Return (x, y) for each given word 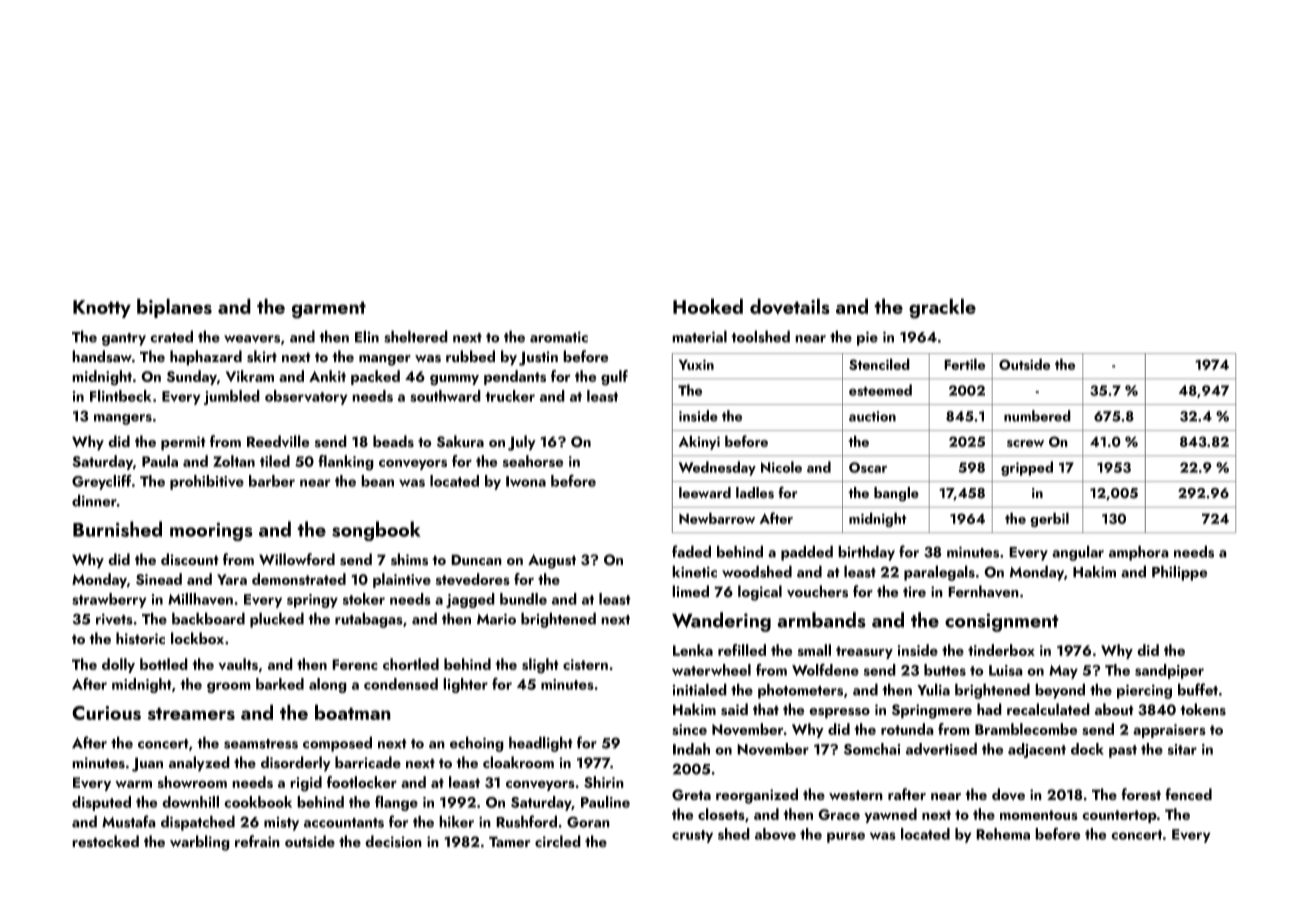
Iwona (526, 481)
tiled (275, 461)
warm (133, 784)
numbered (1037, 416)
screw (1025, 443)
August (552, 561)
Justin (538, 358)
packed (375, 377)
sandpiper (1169, 671)
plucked (277, 620)
